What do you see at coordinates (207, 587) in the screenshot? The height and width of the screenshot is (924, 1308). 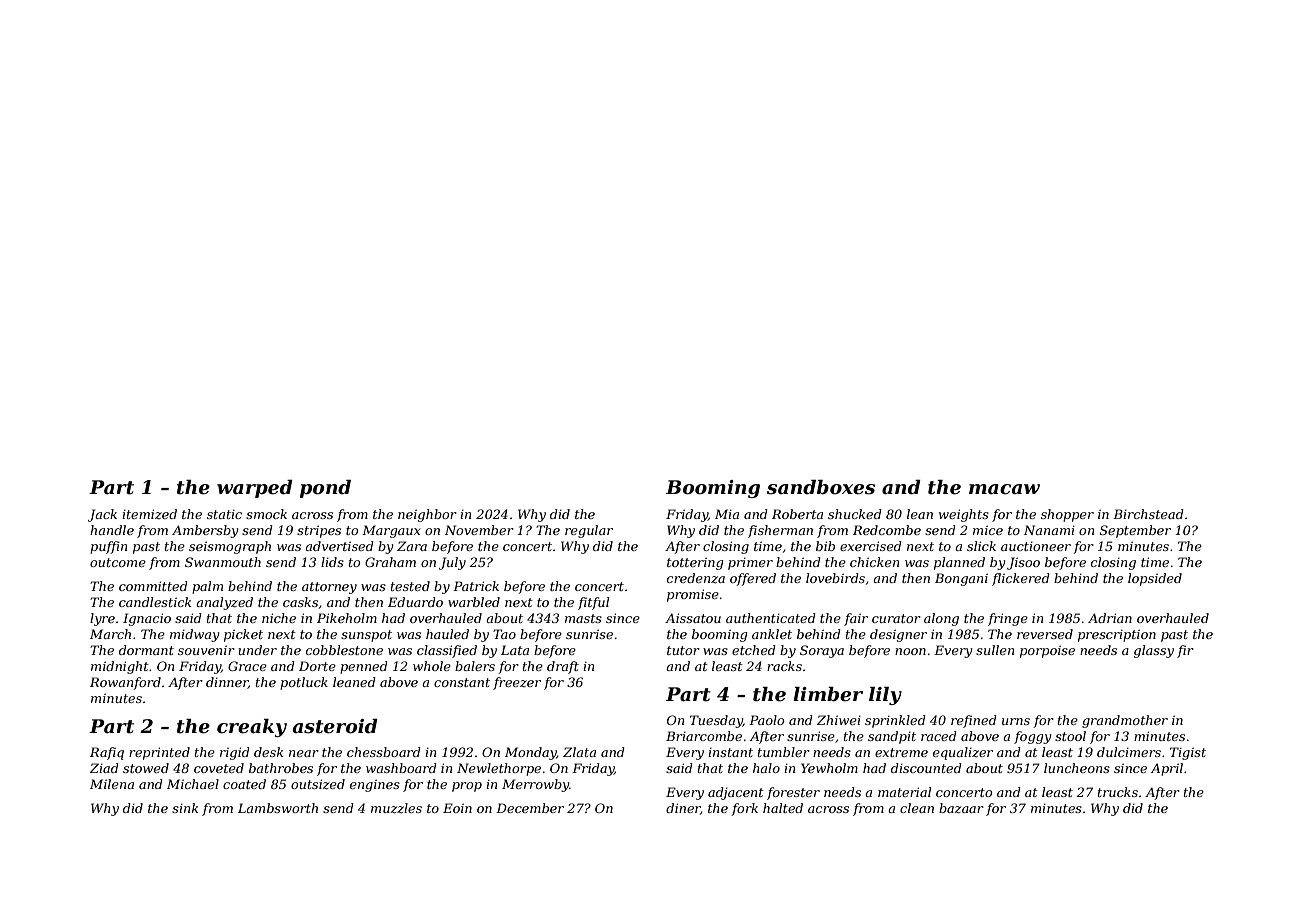 I see `palm` at bounding box center [207, 587].
